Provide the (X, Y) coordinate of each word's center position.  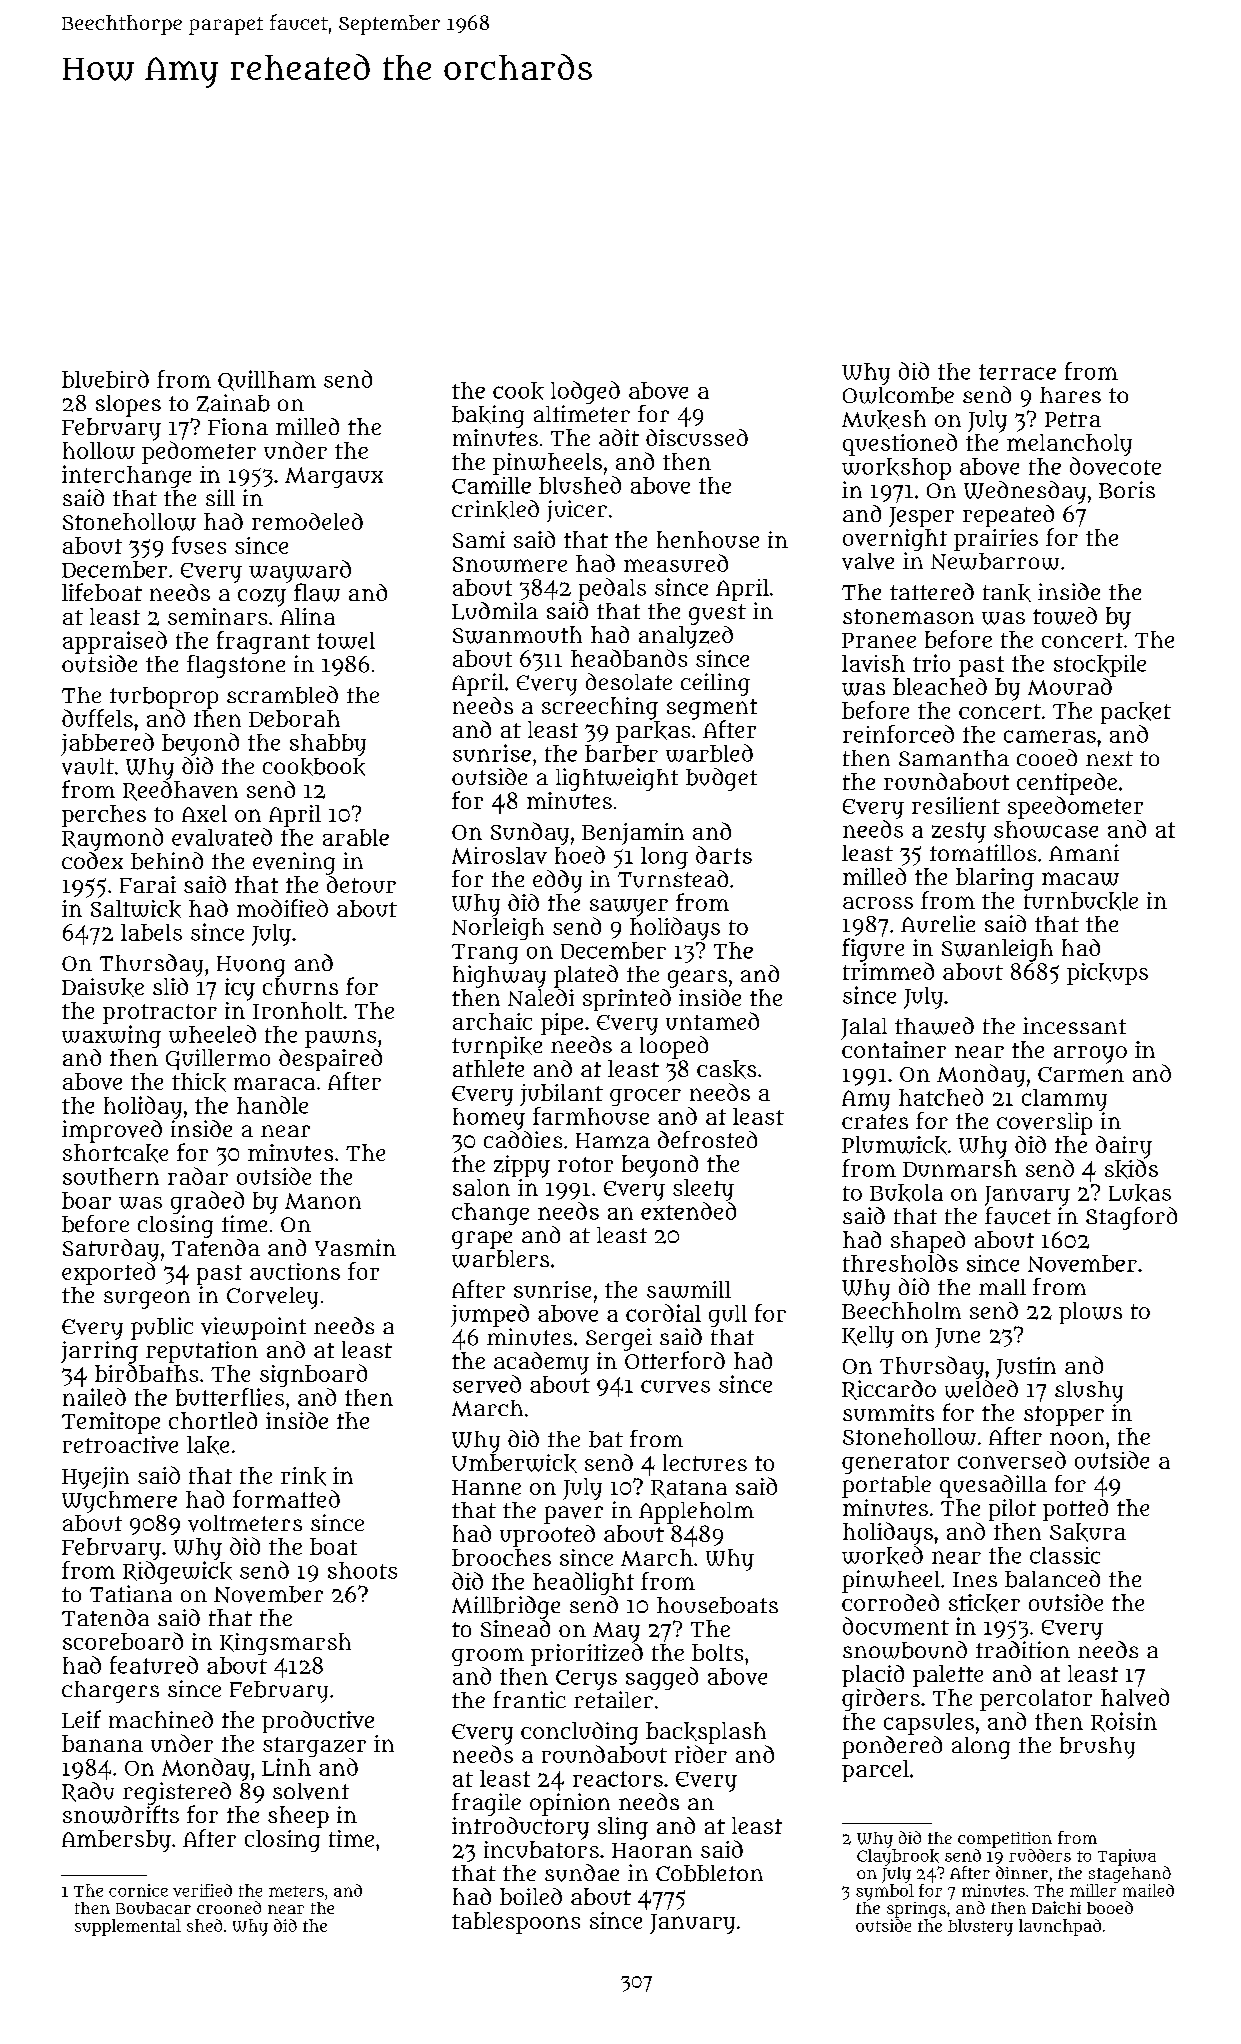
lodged (585, 392)
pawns (340, 1039)
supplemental (128, 1927)
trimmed (888, 971)
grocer (645, 1097)
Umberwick (514, 1463)
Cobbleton (709, 1873)
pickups (1107, 974)
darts (724, 855)
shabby (328, 745)
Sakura (1088, 1532)
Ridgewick (177, 1572)
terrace (1017, 372)
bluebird (105, 379)
